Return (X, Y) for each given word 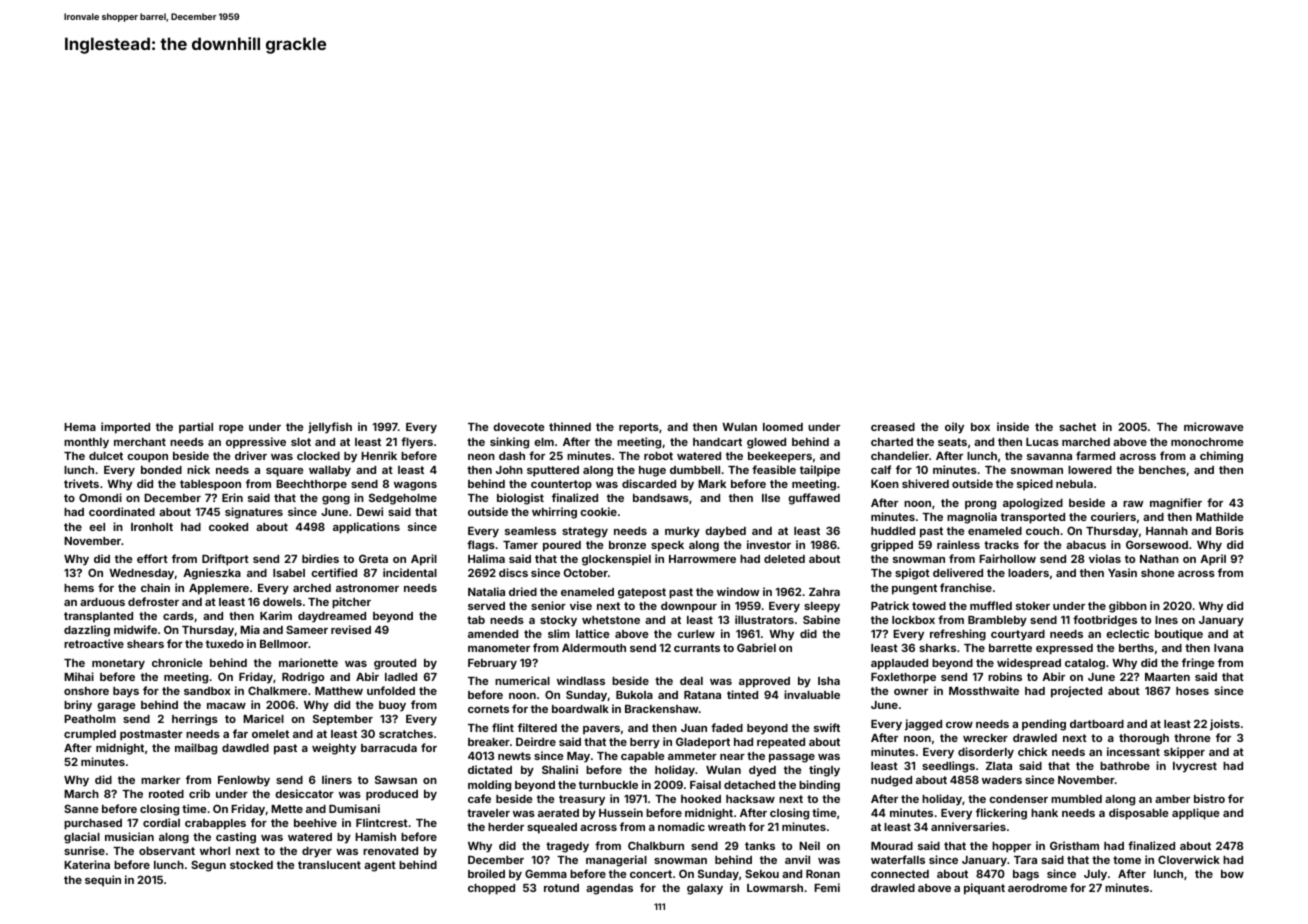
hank (1044, 813)
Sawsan (396, 779)
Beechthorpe (311, 485)
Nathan (1159, 559)
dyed (762, 771)
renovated (390, 851)
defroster (153, 601)
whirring (554, 513)
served (486, 606)
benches (1162, 470)
